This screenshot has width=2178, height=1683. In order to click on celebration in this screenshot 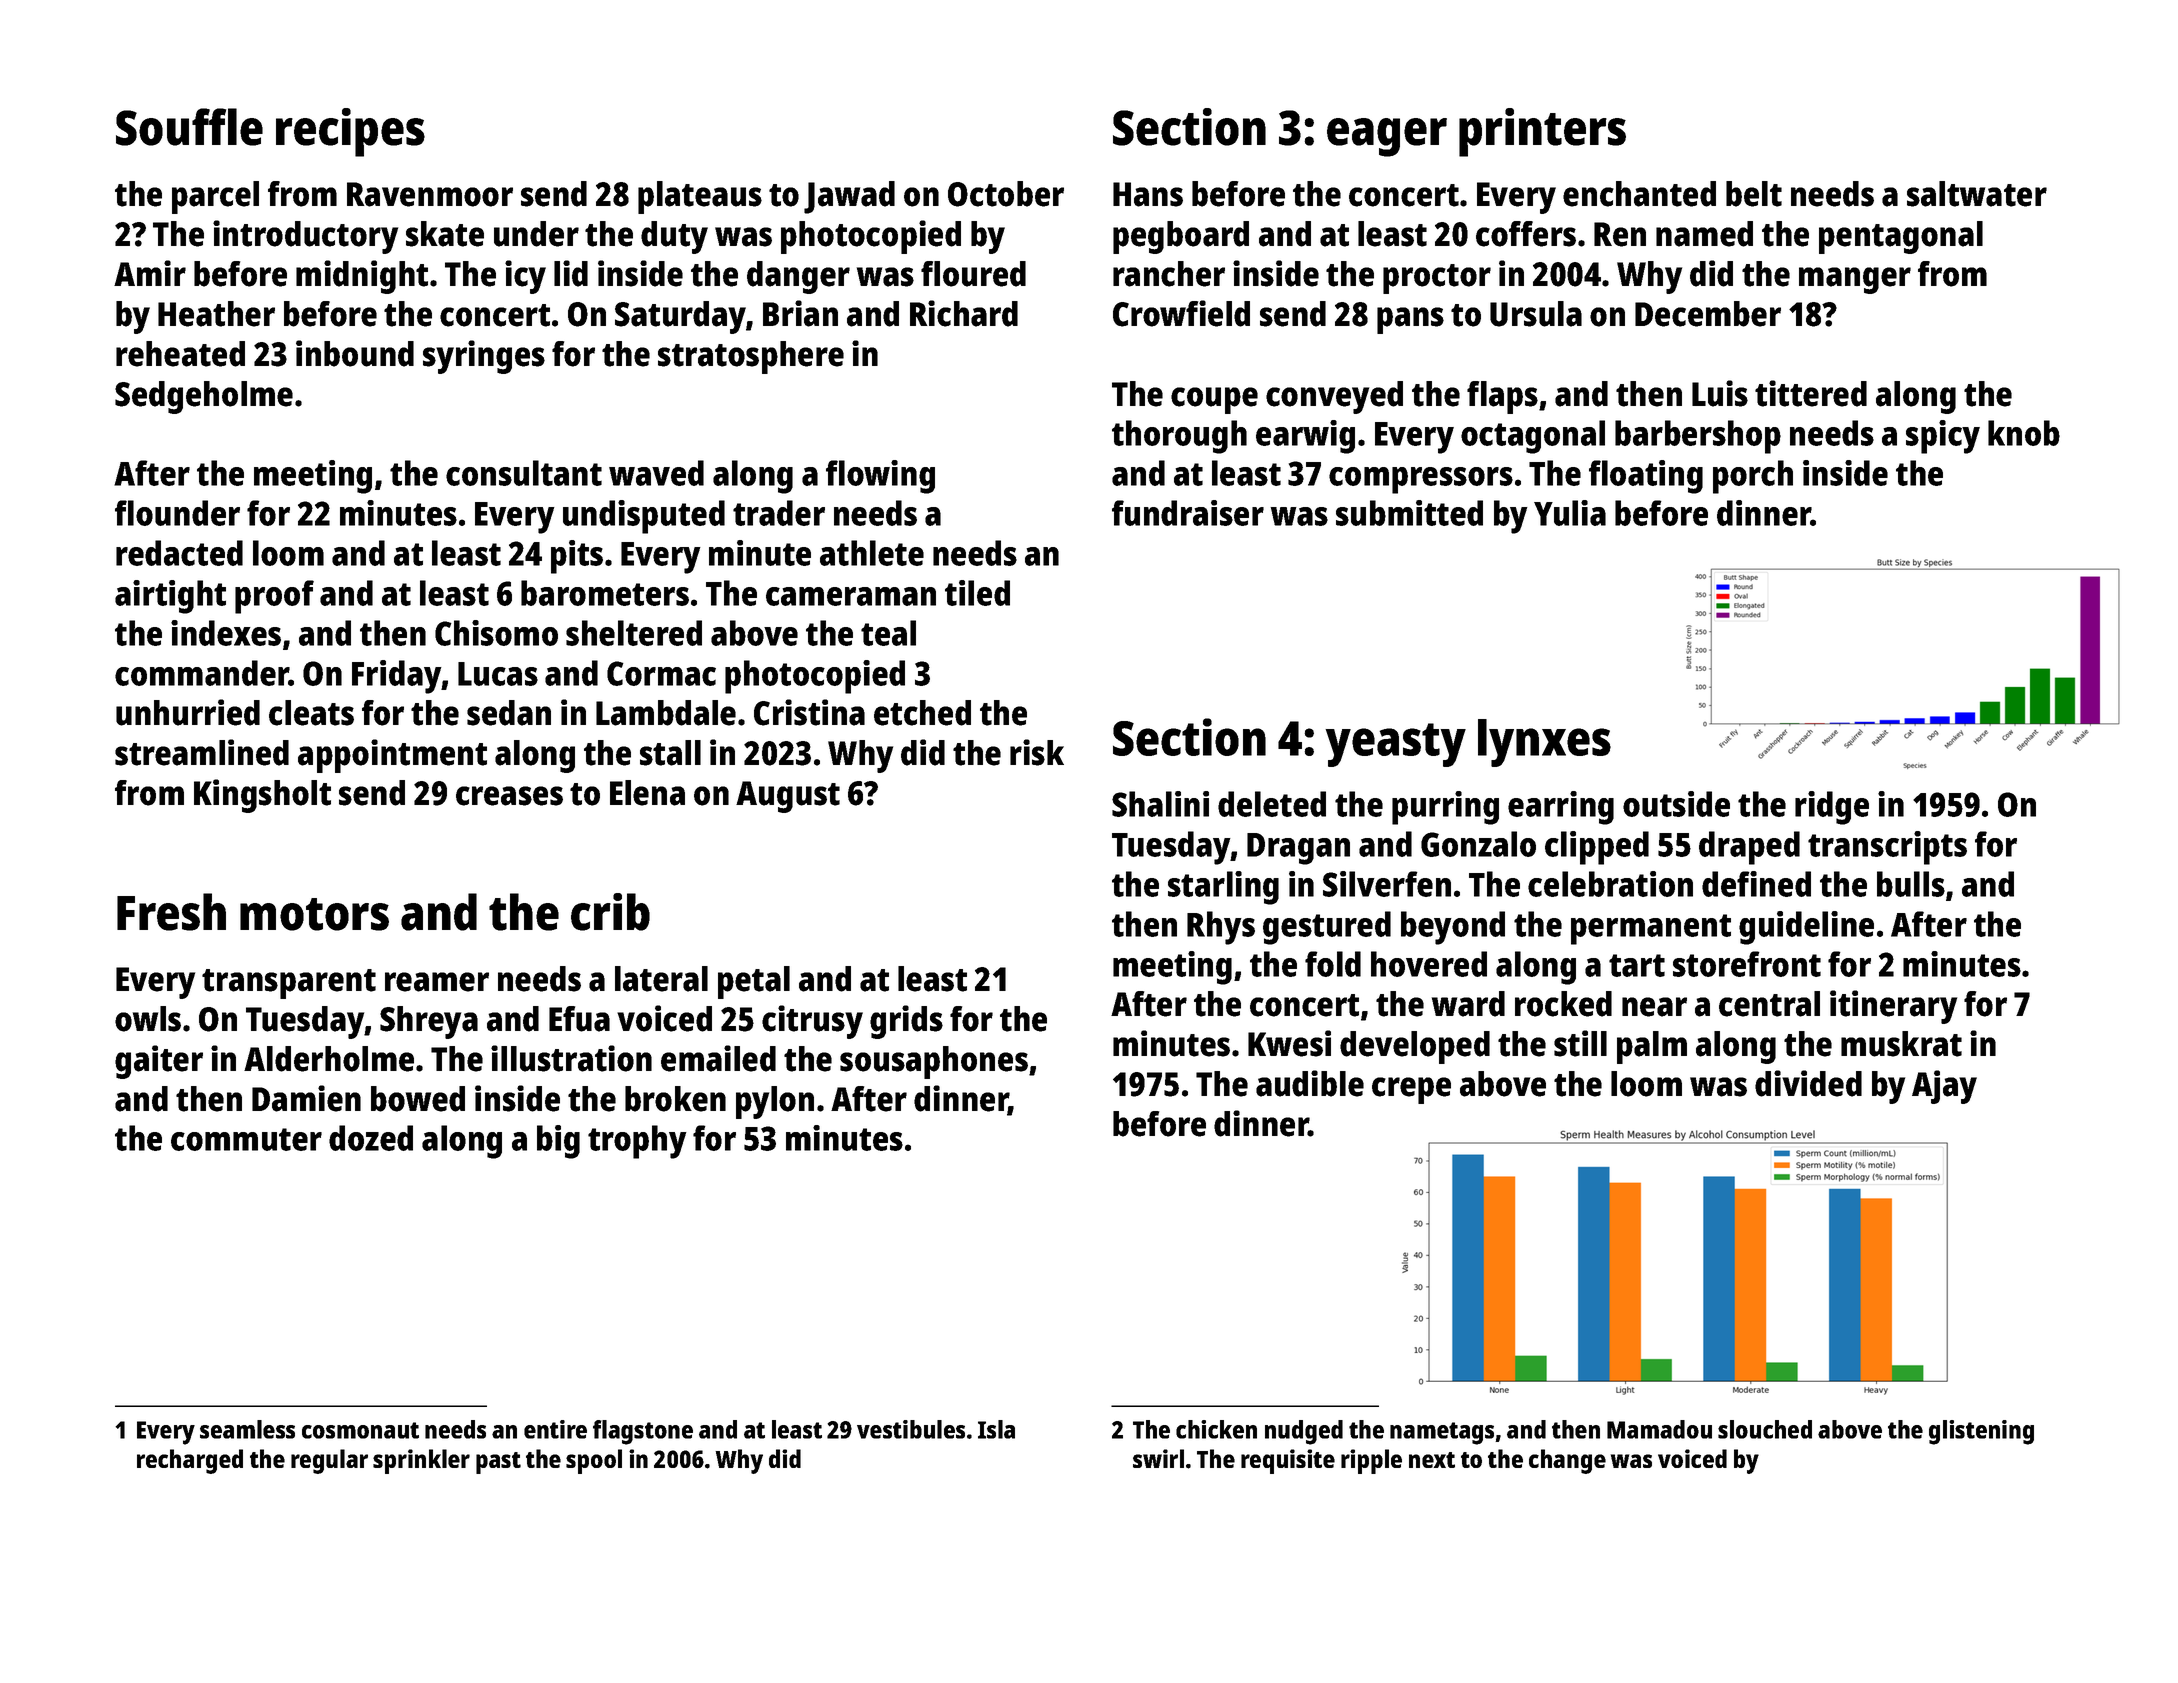, I will do `click(1610, 884)`.
